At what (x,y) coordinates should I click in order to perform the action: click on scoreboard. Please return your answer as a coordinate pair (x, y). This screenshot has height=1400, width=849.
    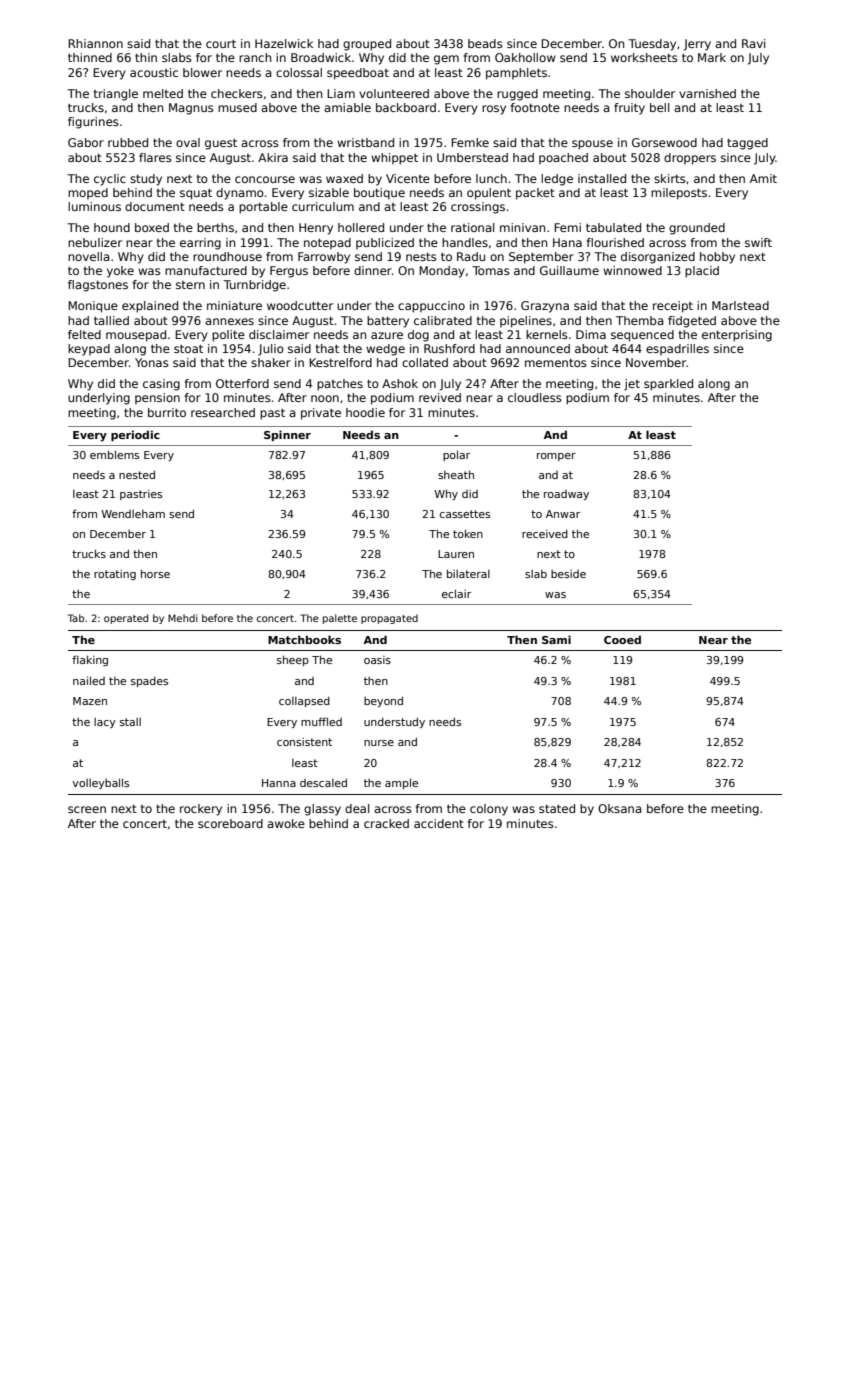
    Looking at the image, I should click on (230, 823).
